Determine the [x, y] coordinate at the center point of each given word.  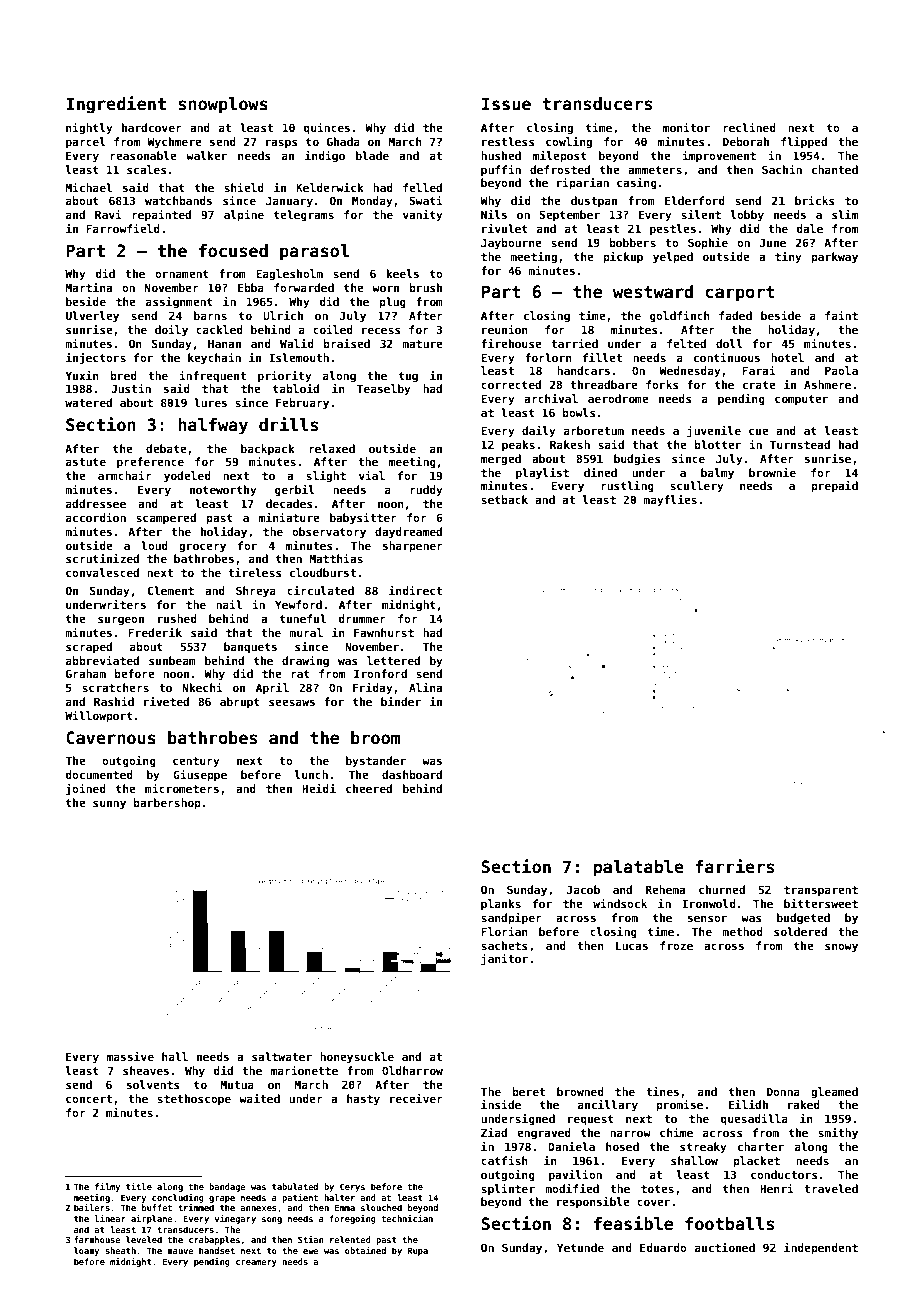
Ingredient [116, 105]
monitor [686, 127]
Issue [506, 104]
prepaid [834, 487]
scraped [89, 647]
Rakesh [570, 444]
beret [528, 1091]
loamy [86, 1251]
